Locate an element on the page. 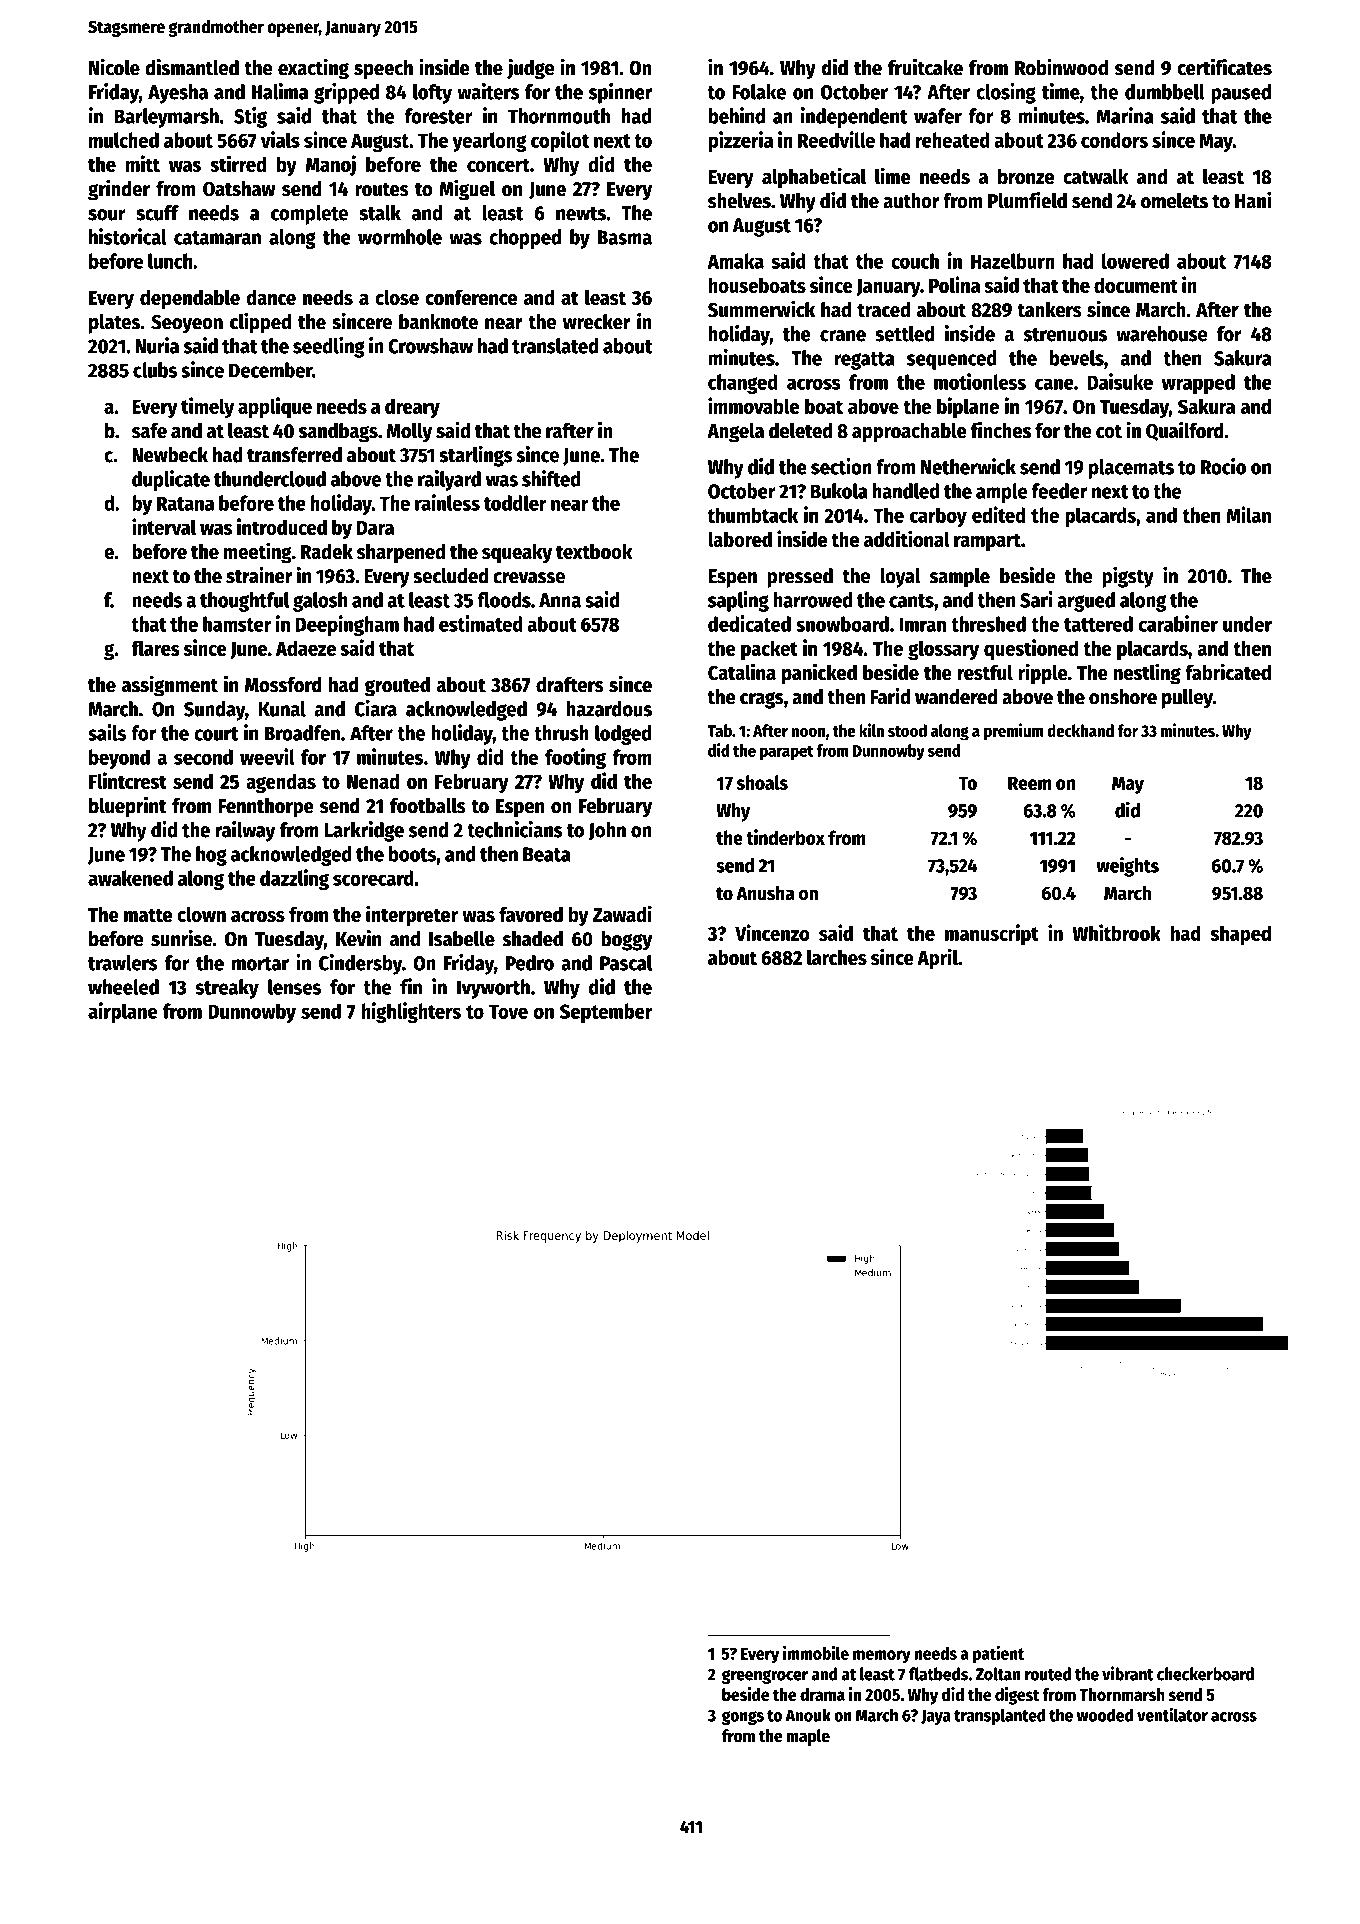  weights is located at coordinates (1127, 867).
